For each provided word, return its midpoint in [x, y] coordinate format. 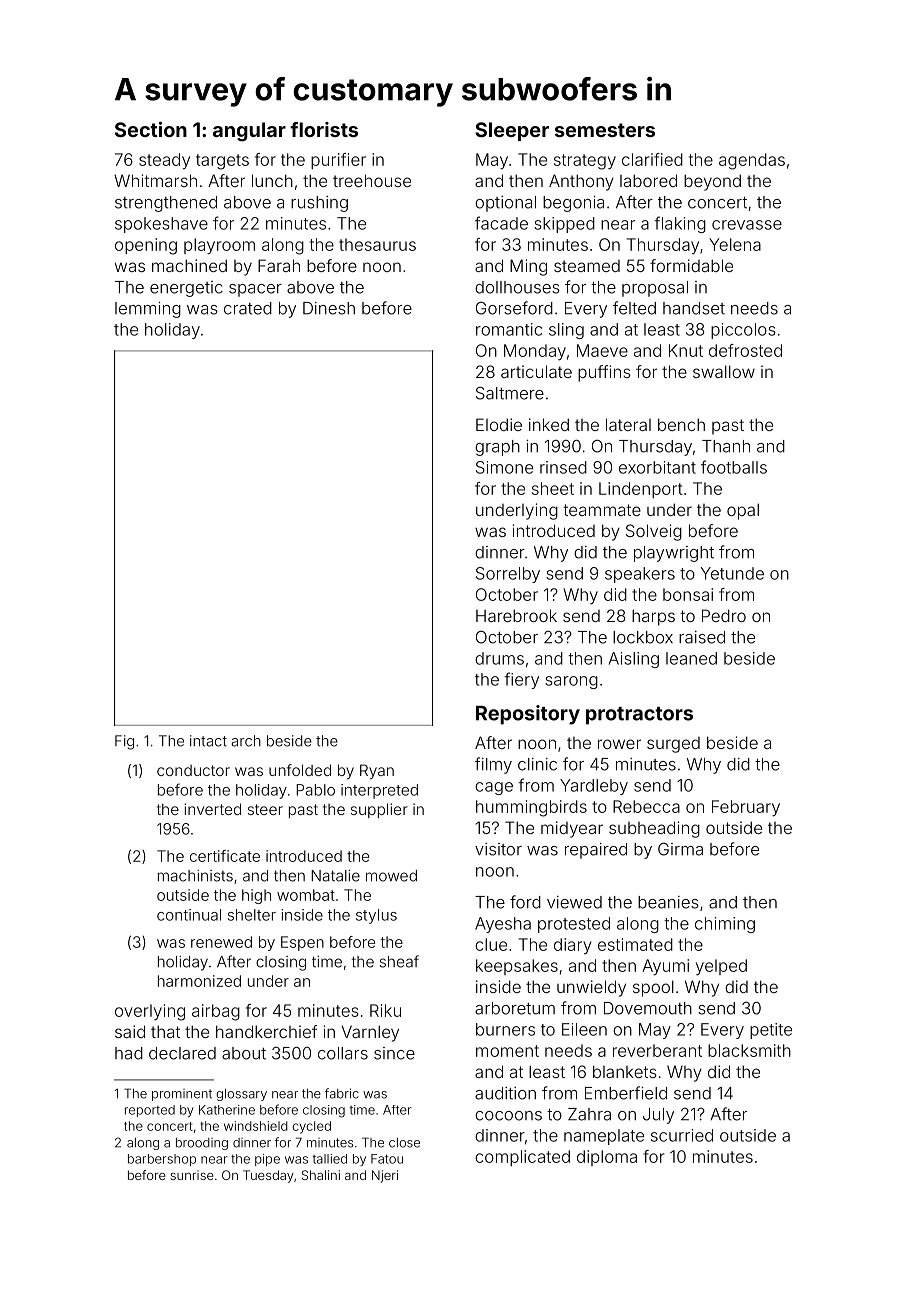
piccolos [743, 331]
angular [249, 132]
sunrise [192, 1175]
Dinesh [329, 308]
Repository [528, 715]
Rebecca [646, 806]
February [746, 808]
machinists [195, 876]
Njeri [385, 1176]
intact [208, 741]
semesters [605, 130]
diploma [607, 1158]
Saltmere [510, 393]
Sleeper [512, 131]
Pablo [315, 790]
